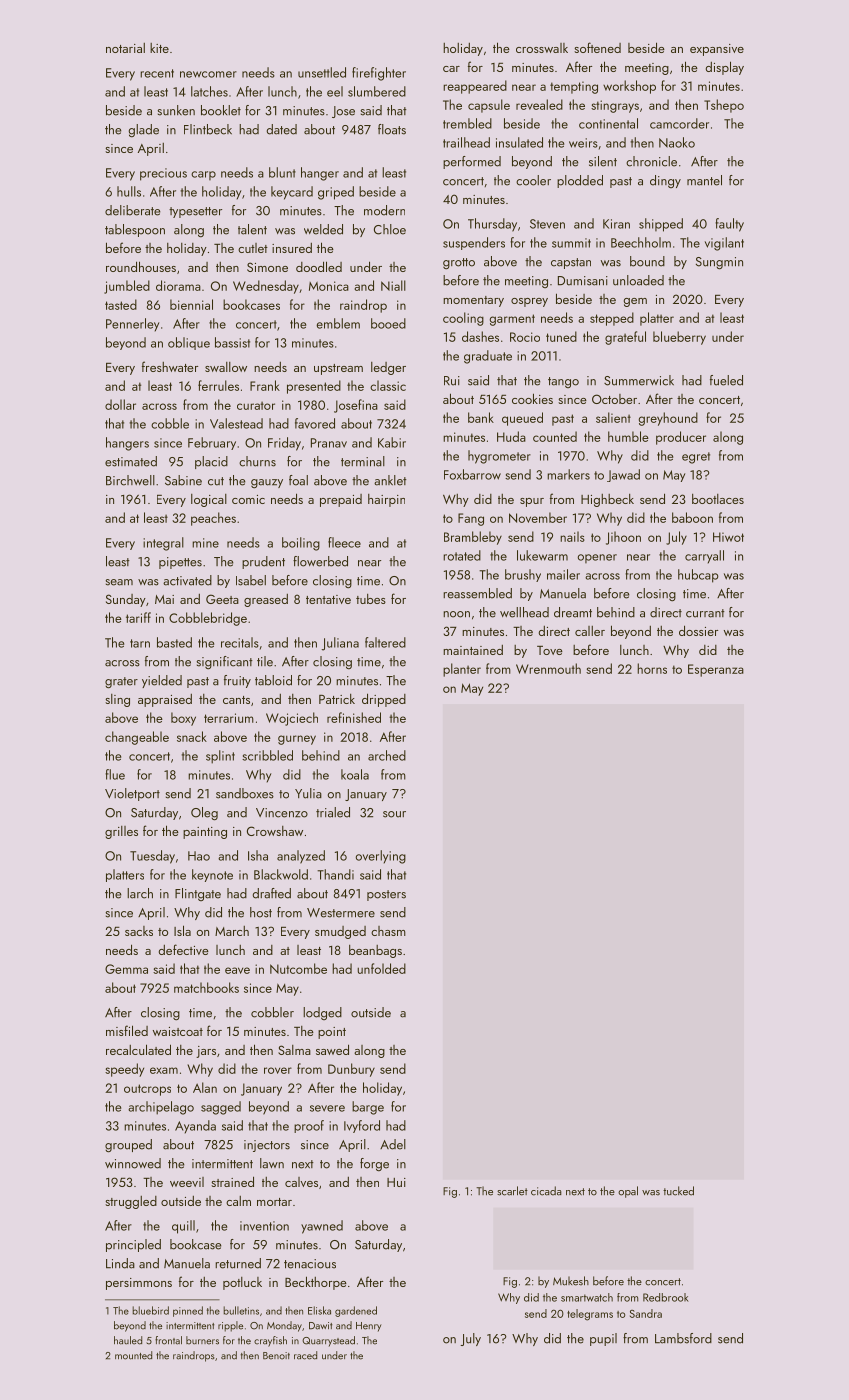 This document has width=849, height=1400. What do you see at coordinates (276, 1356) in the document?
I see `Benoit` at bounding box center [276, 1356].
